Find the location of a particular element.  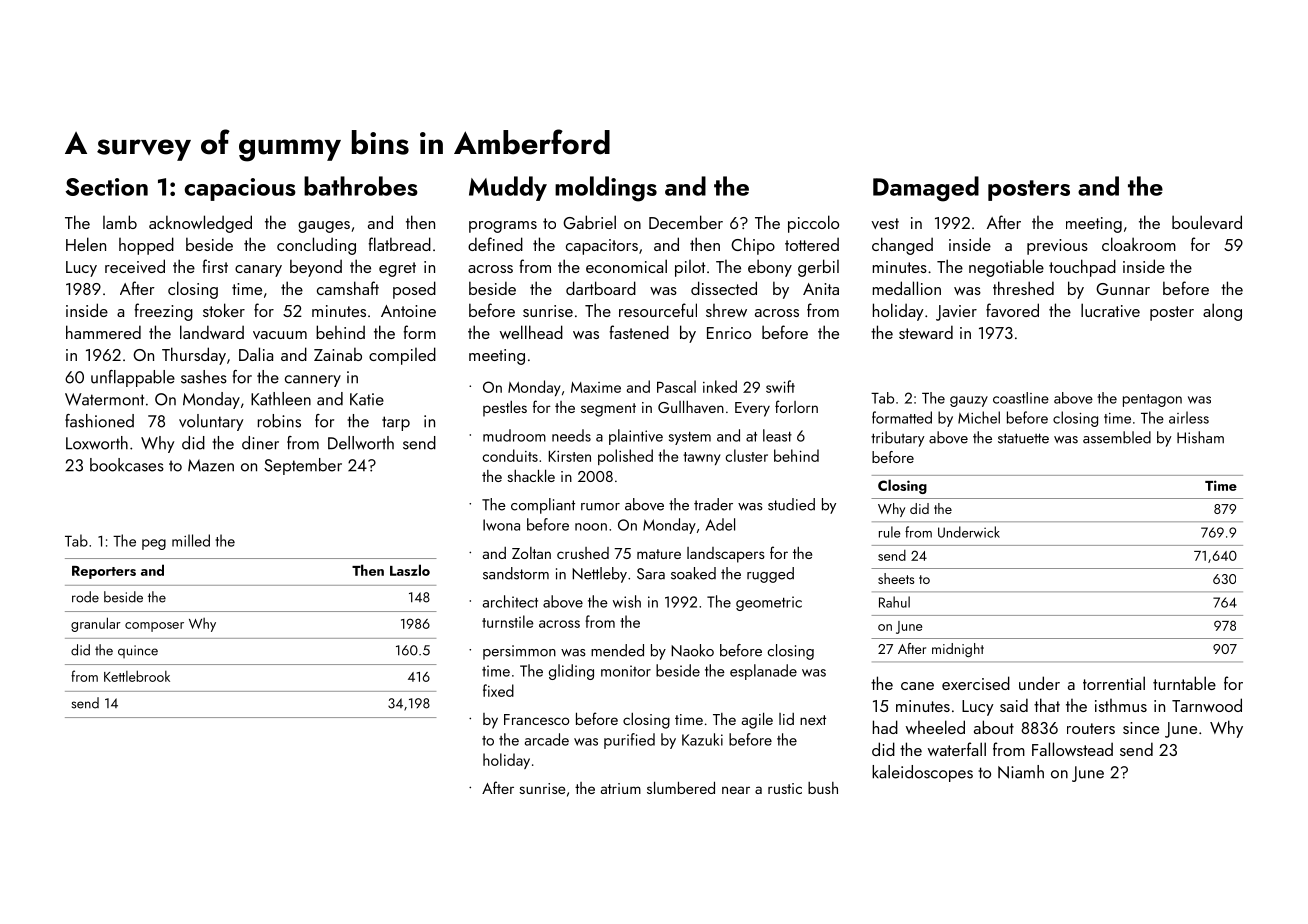

posed is located at coordinates (414, 290).
